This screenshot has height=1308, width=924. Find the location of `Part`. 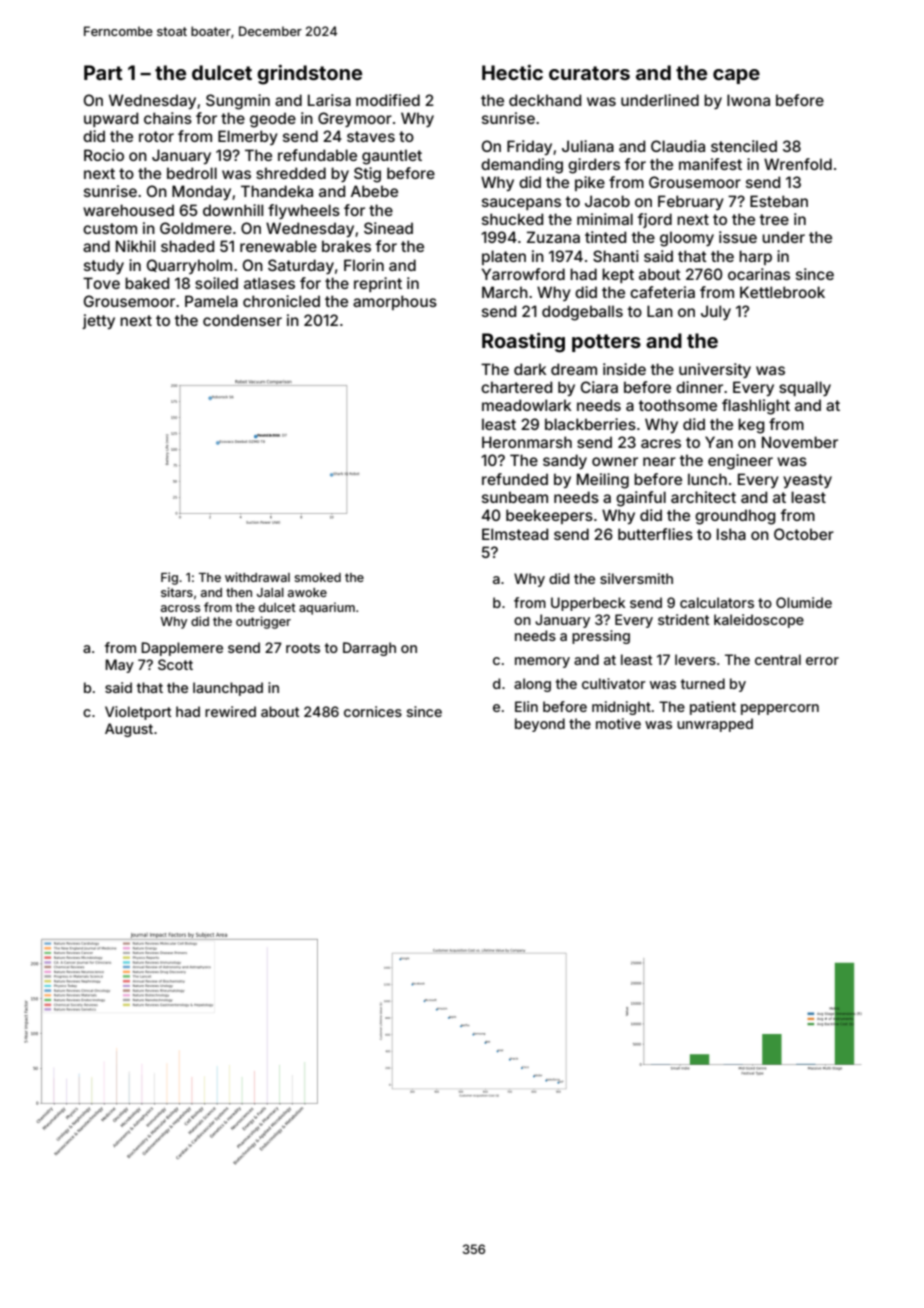

Part is located at coordinates (103, 72).
